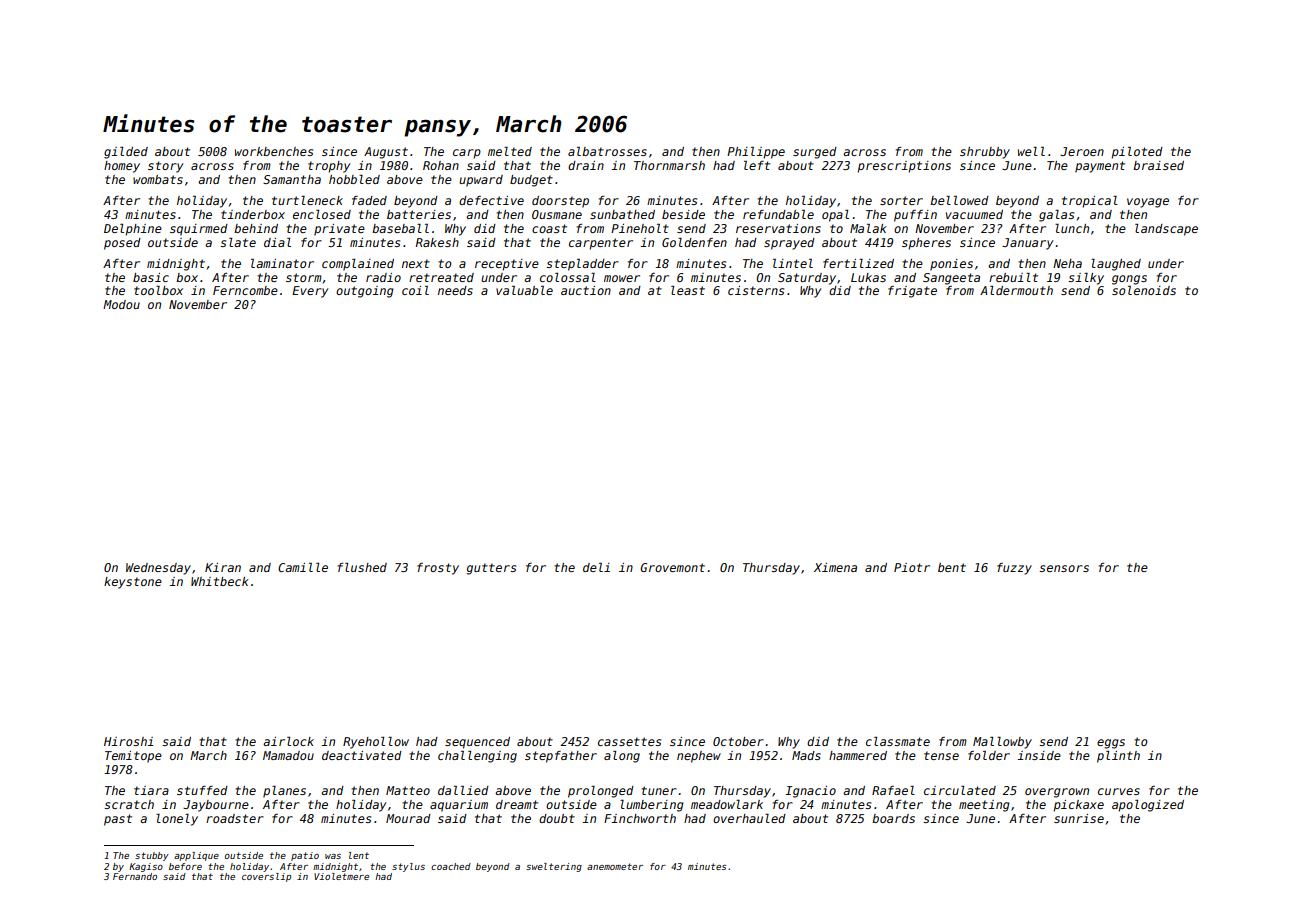 The width and height of the screenshot is (1308, 924). Describe the element at coordinates (122, 167) in the screenshot. I see `homey` at that location.
